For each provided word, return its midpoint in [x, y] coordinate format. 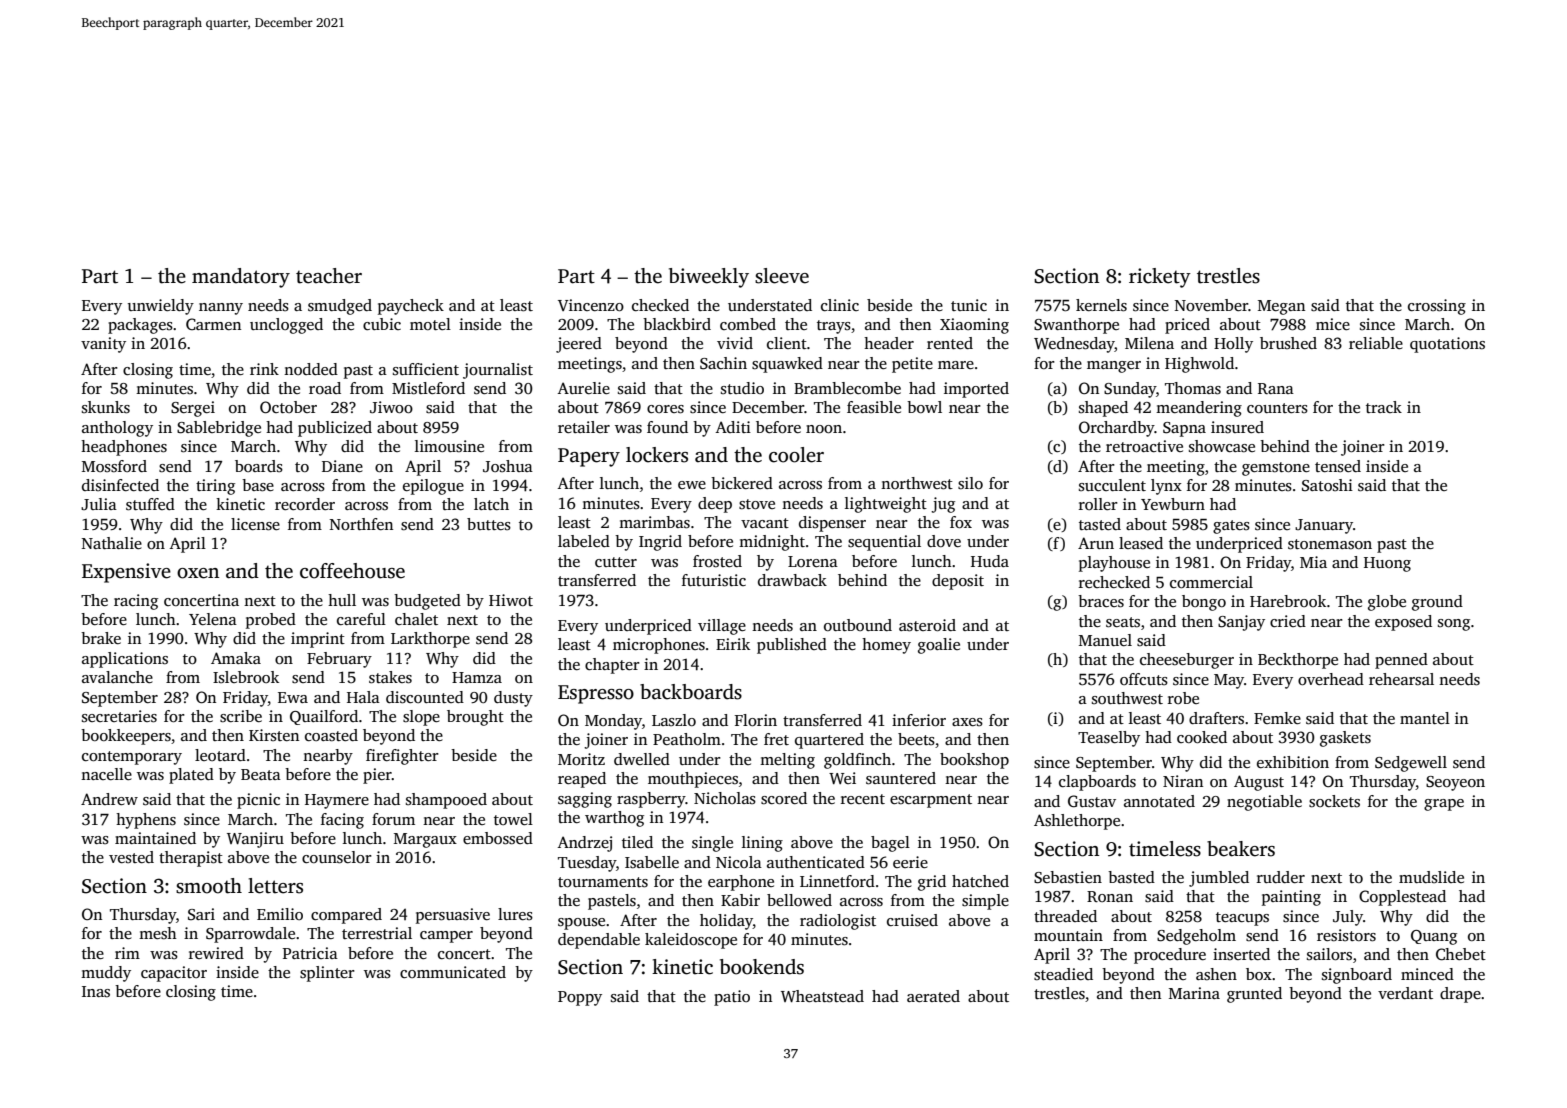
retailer [584, 427]
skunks [106, 407]
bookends [762, 967]
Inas [96, 992]
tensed [1338, 466]
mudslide [1431, 877]
